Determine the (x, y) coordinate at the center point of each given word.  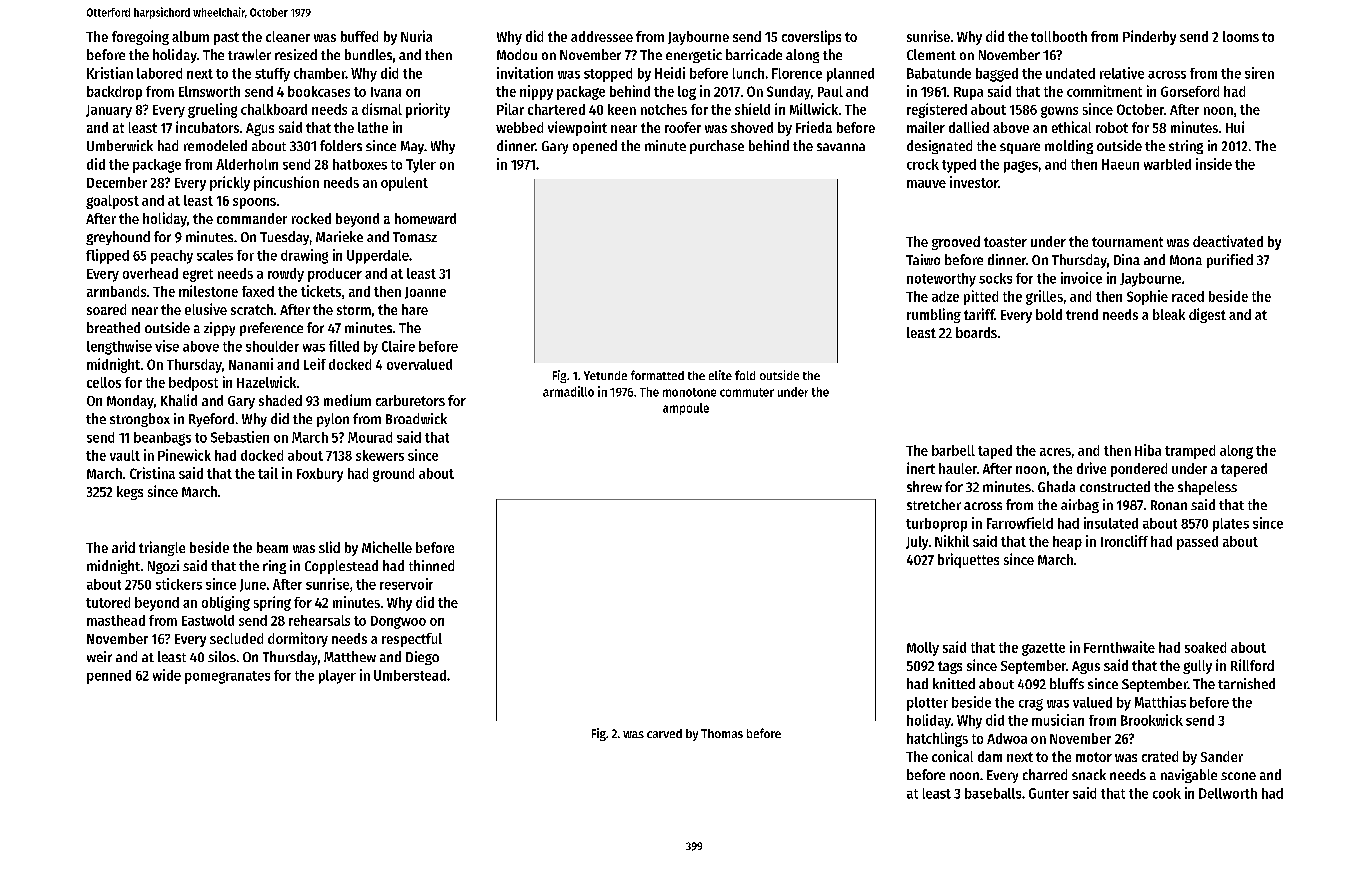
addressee (602, 36)
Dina (1127, 259)
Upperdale (378, 257)
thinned (431, 565)
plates (1231, 525)
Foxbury (320, 475)
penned (109, 677)
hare (415, 309)
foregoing (140, 37)
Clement (931, 54)
